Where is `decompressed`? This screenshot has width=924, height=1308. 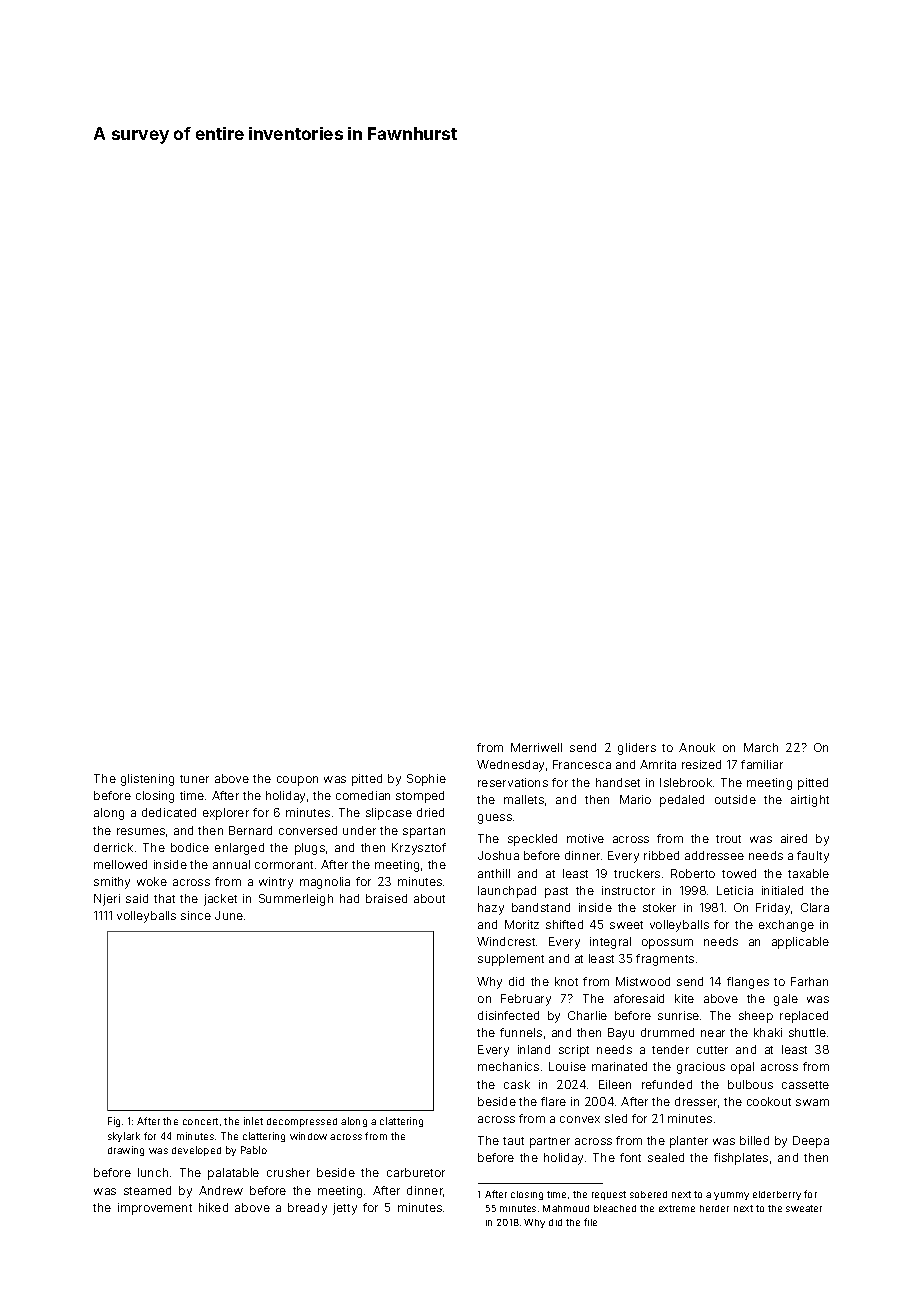 decompressed is located at coordinates (302, 1122).
